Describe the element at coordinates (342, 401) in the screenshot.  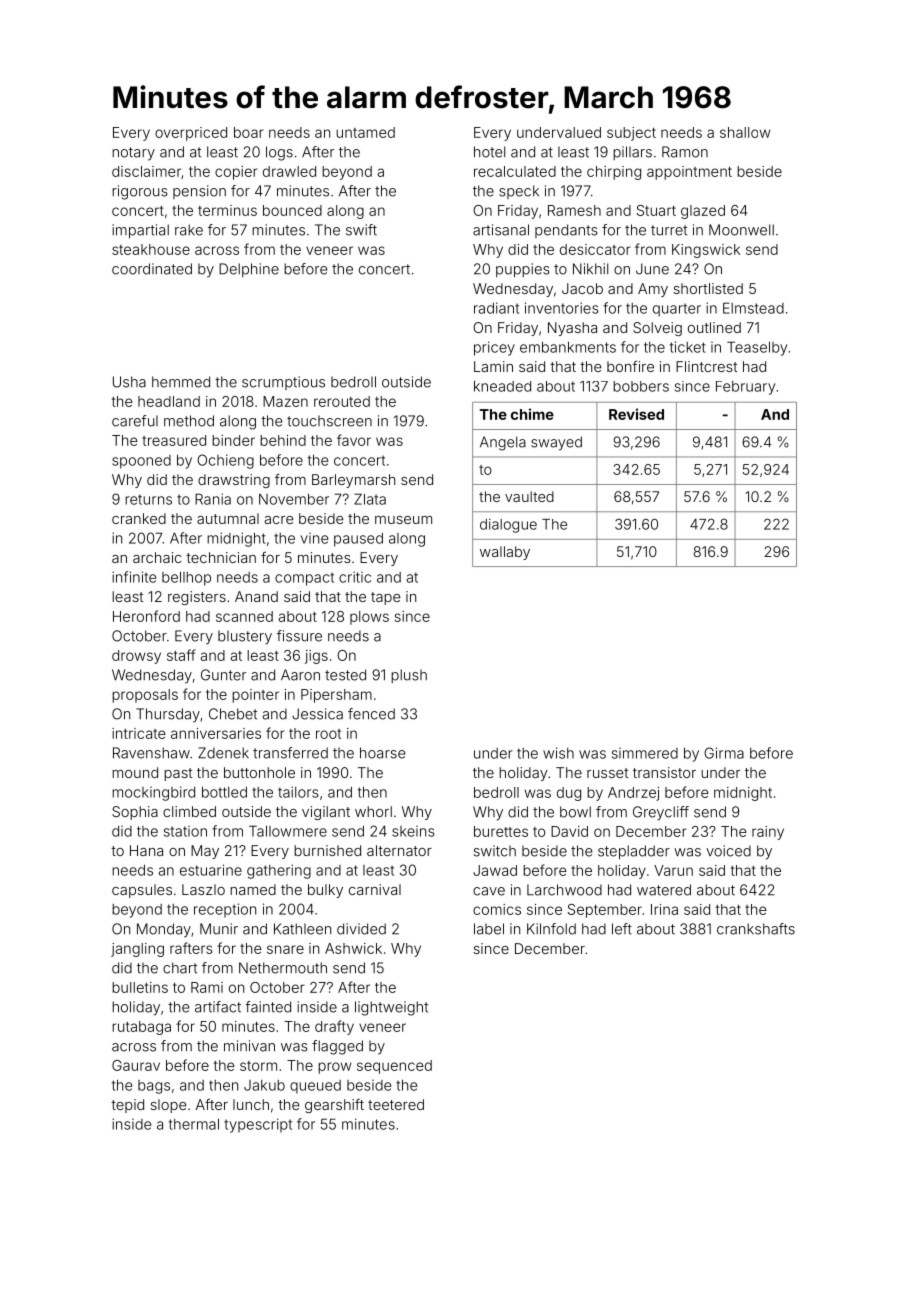
I see `rerouted` at that location.
